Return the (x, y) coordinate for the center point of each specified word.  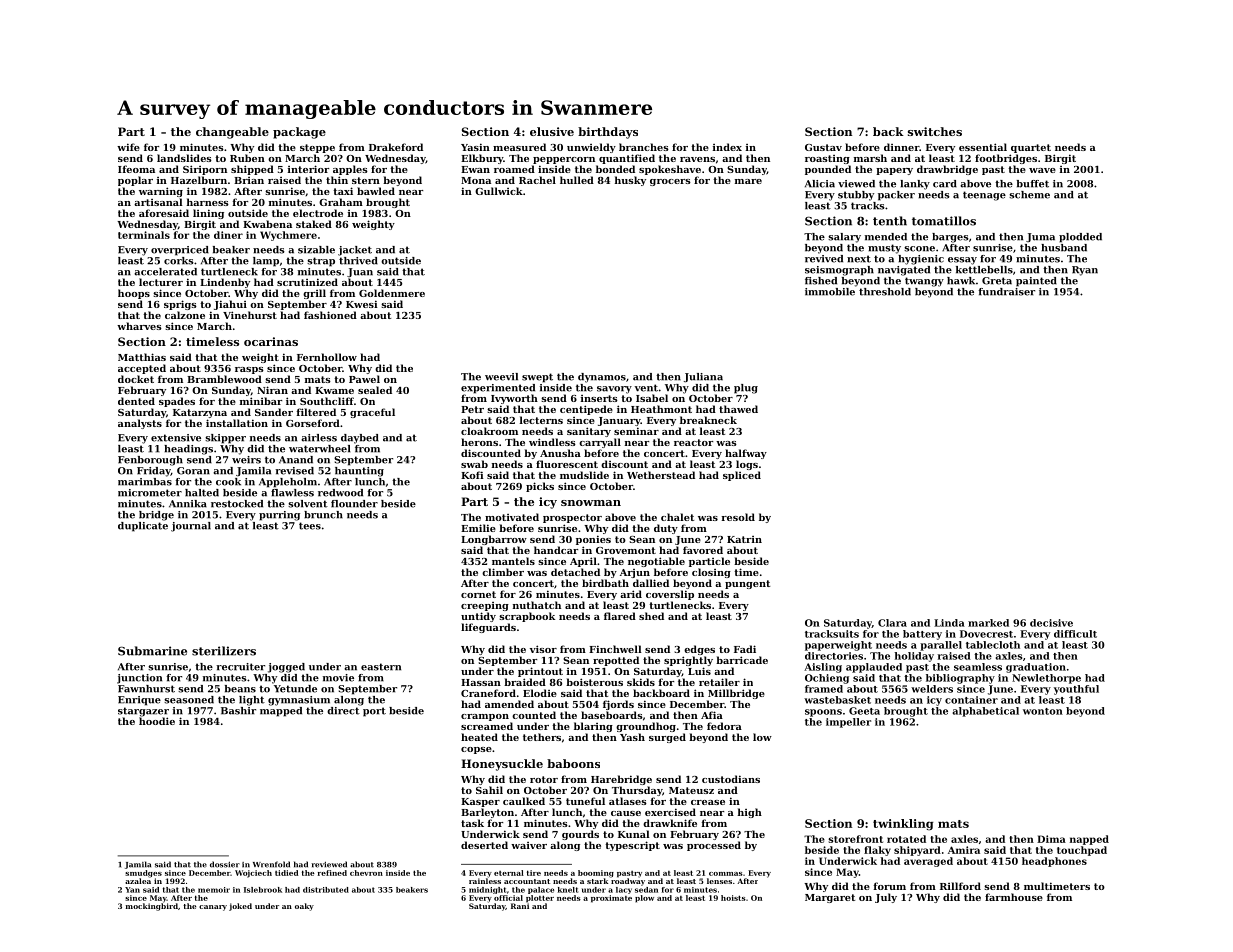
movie (338, 678)
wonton (1043, 711)
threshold (885, 292)
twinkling (903, 825)
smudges (143, 874)
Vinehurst (250, 315)
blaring (593, 727)
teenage (984, 196)
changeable (232, 133)
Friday (154, 472)
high (750, 813)
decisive (1051, 623)
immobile (830, 292)
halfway (746, 454)
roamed (514, 169)
